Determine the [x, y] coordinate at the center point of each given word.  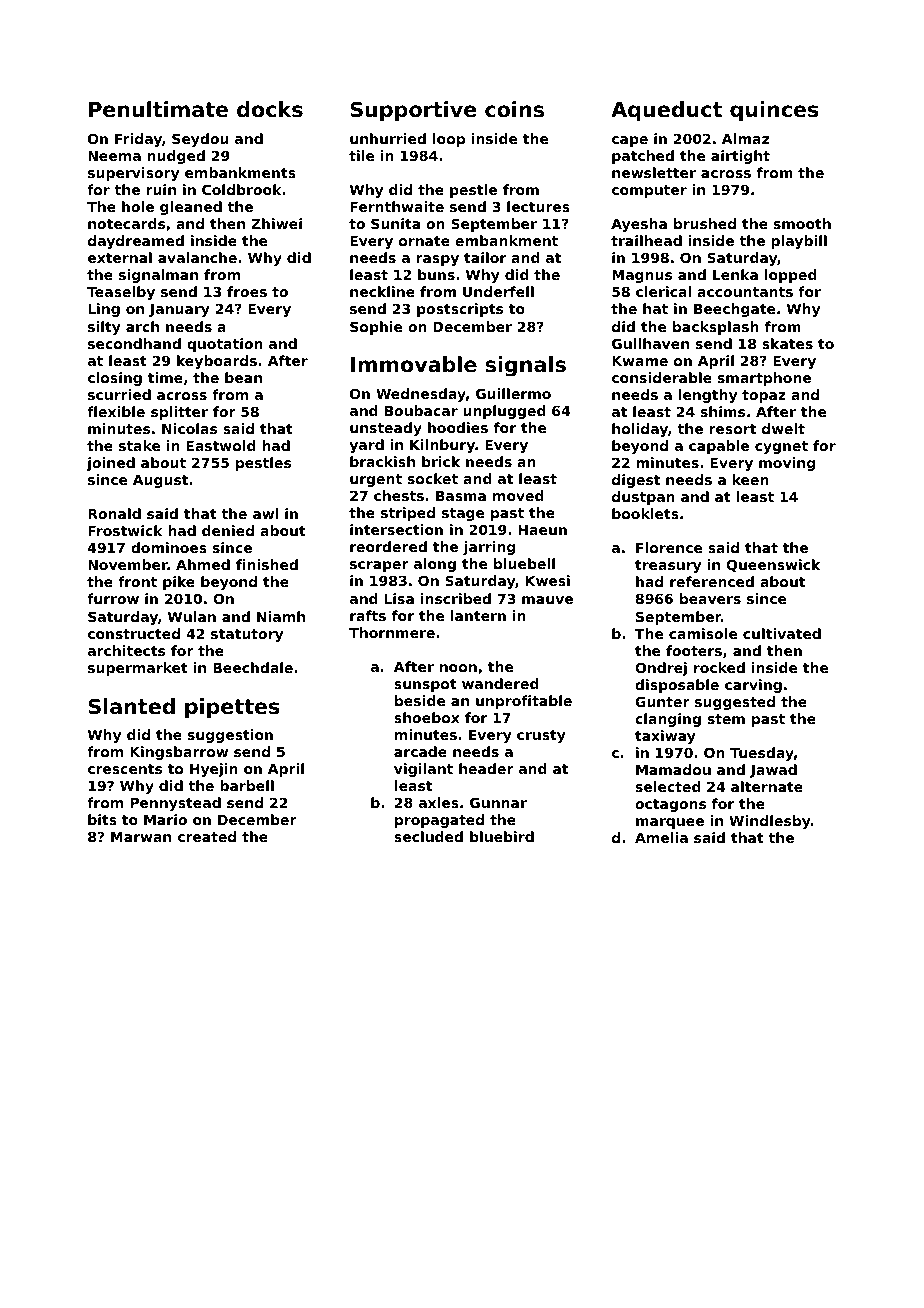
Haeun [543, 530]
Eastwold [221, 445]
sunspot [425, 685]
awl [266, 513]
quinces [774, 111]
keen [751, 479]
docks [270, 109]
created [207, 836]
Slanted [132, 706]
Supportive [414, 111]
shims [723, 411]
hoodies [458, 427]
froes [247, 291]
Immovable [414, 364]
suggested [735, 703]
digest [636, 481]
